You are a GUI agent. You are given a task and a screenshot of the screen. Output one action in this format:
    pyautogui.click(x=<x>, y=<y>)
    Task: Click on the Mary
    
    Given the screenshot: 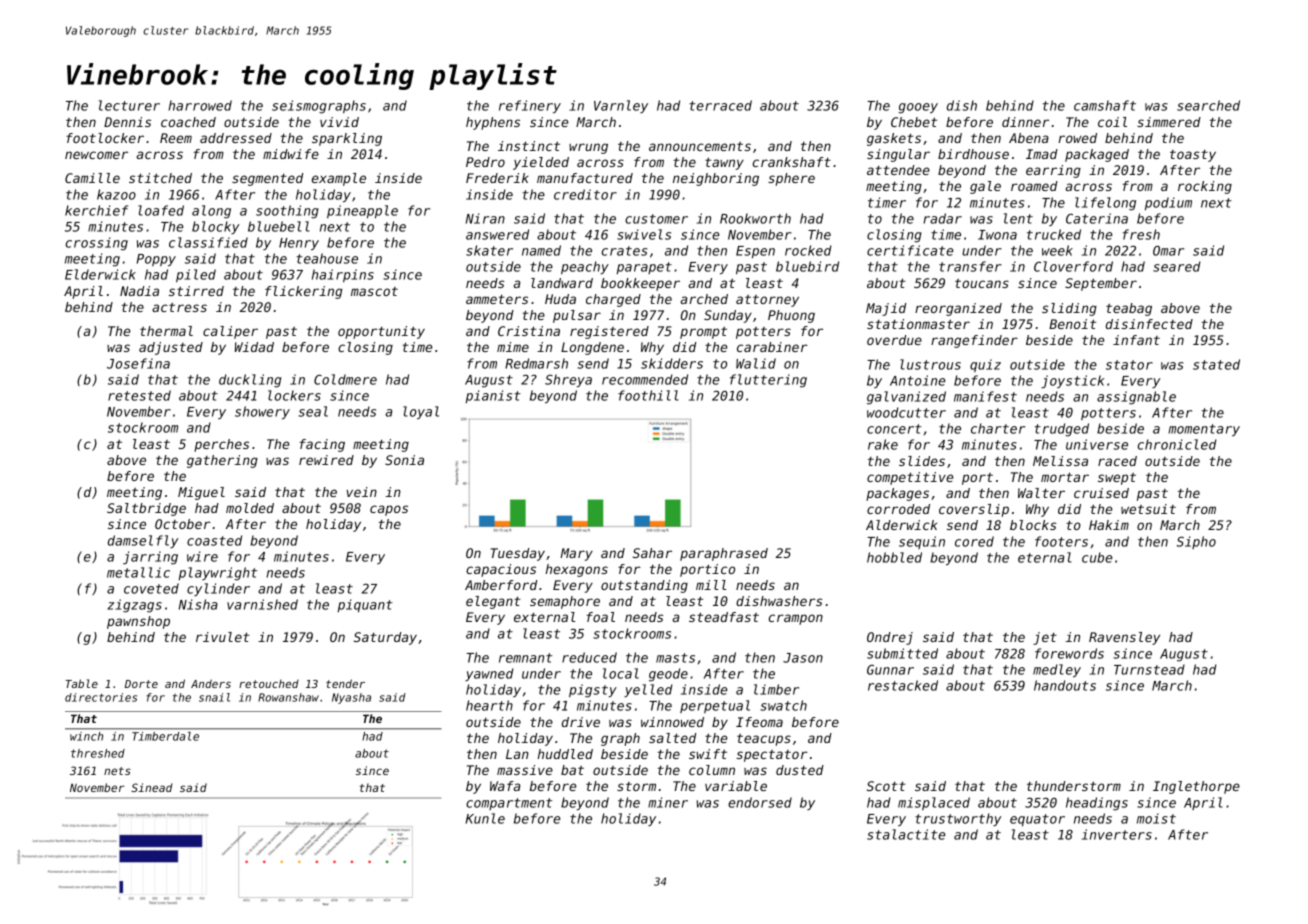 What is the action you would take?
    pyautogui.click(x=576, y=554)
